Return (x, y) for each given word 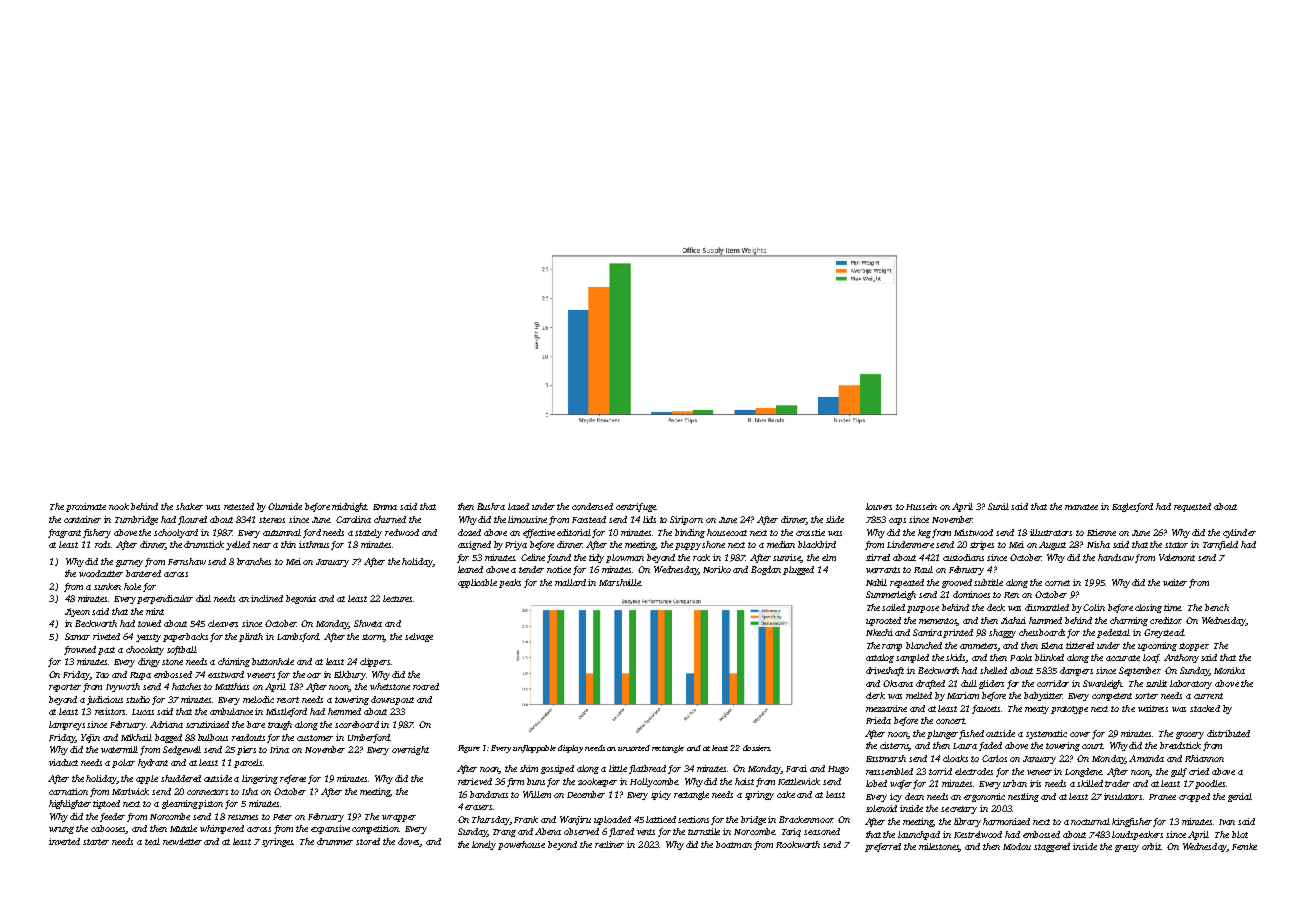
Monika (1229, 670)
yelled (238, 545)
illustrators (1051, 532)
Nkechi (879, 632)
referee (293, 779)
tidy (596, 558)
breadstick (1180, 745)
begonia (301, 599)
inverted (64, 841)
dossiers (756, 748)
